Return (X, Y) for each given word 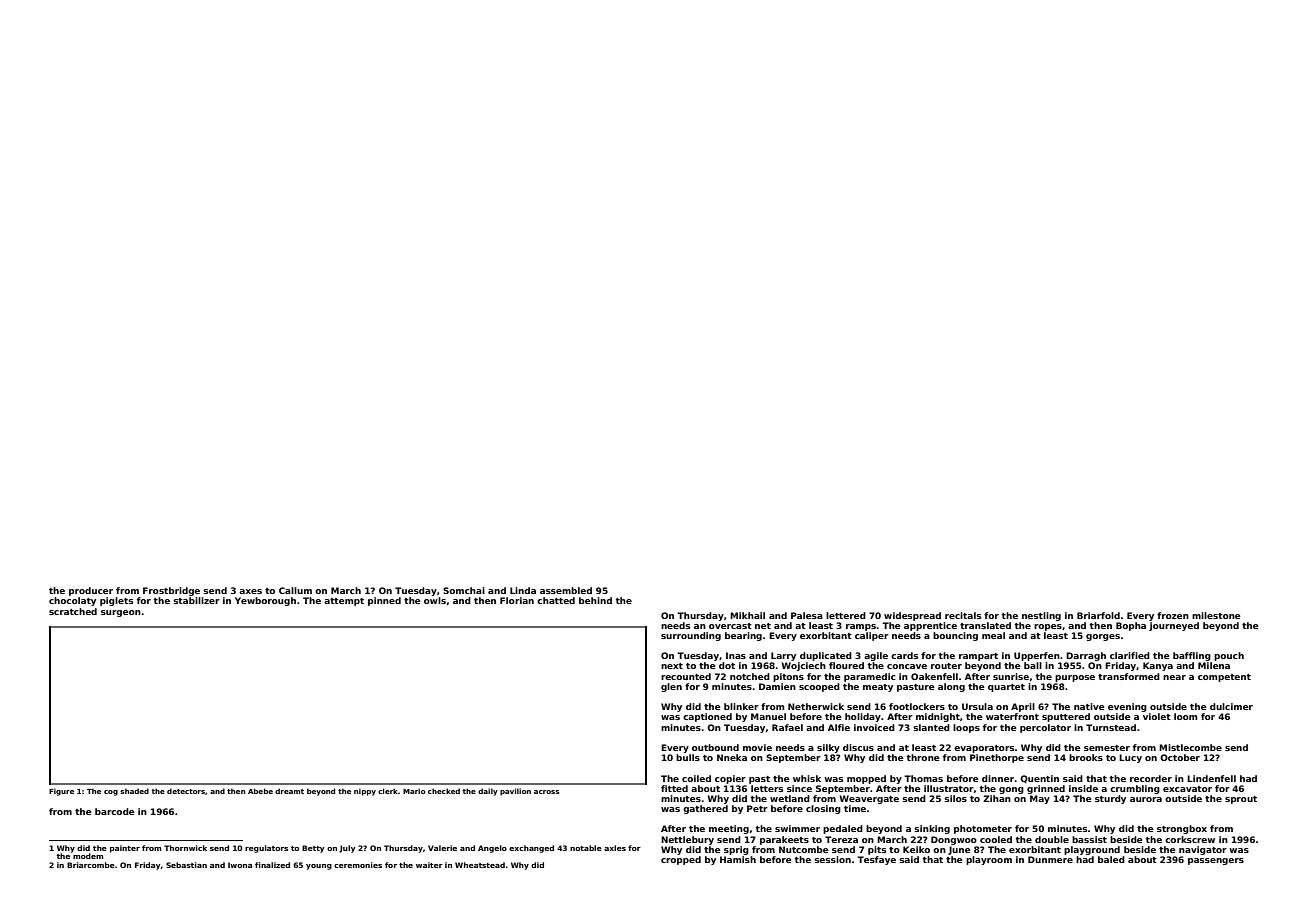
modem (88, 856)
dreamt (289, 791)
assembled (566, 590)
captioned (707, 717)
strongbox (1182, 829)
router (946, 666)
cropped (681, 860)
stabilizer (196, 600)
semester (1107, 748)
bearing (743, 636)
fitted (674, 788)
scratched (73, 611)
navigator (1203, 850)
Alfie (839, 727)
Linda (523, 590)
